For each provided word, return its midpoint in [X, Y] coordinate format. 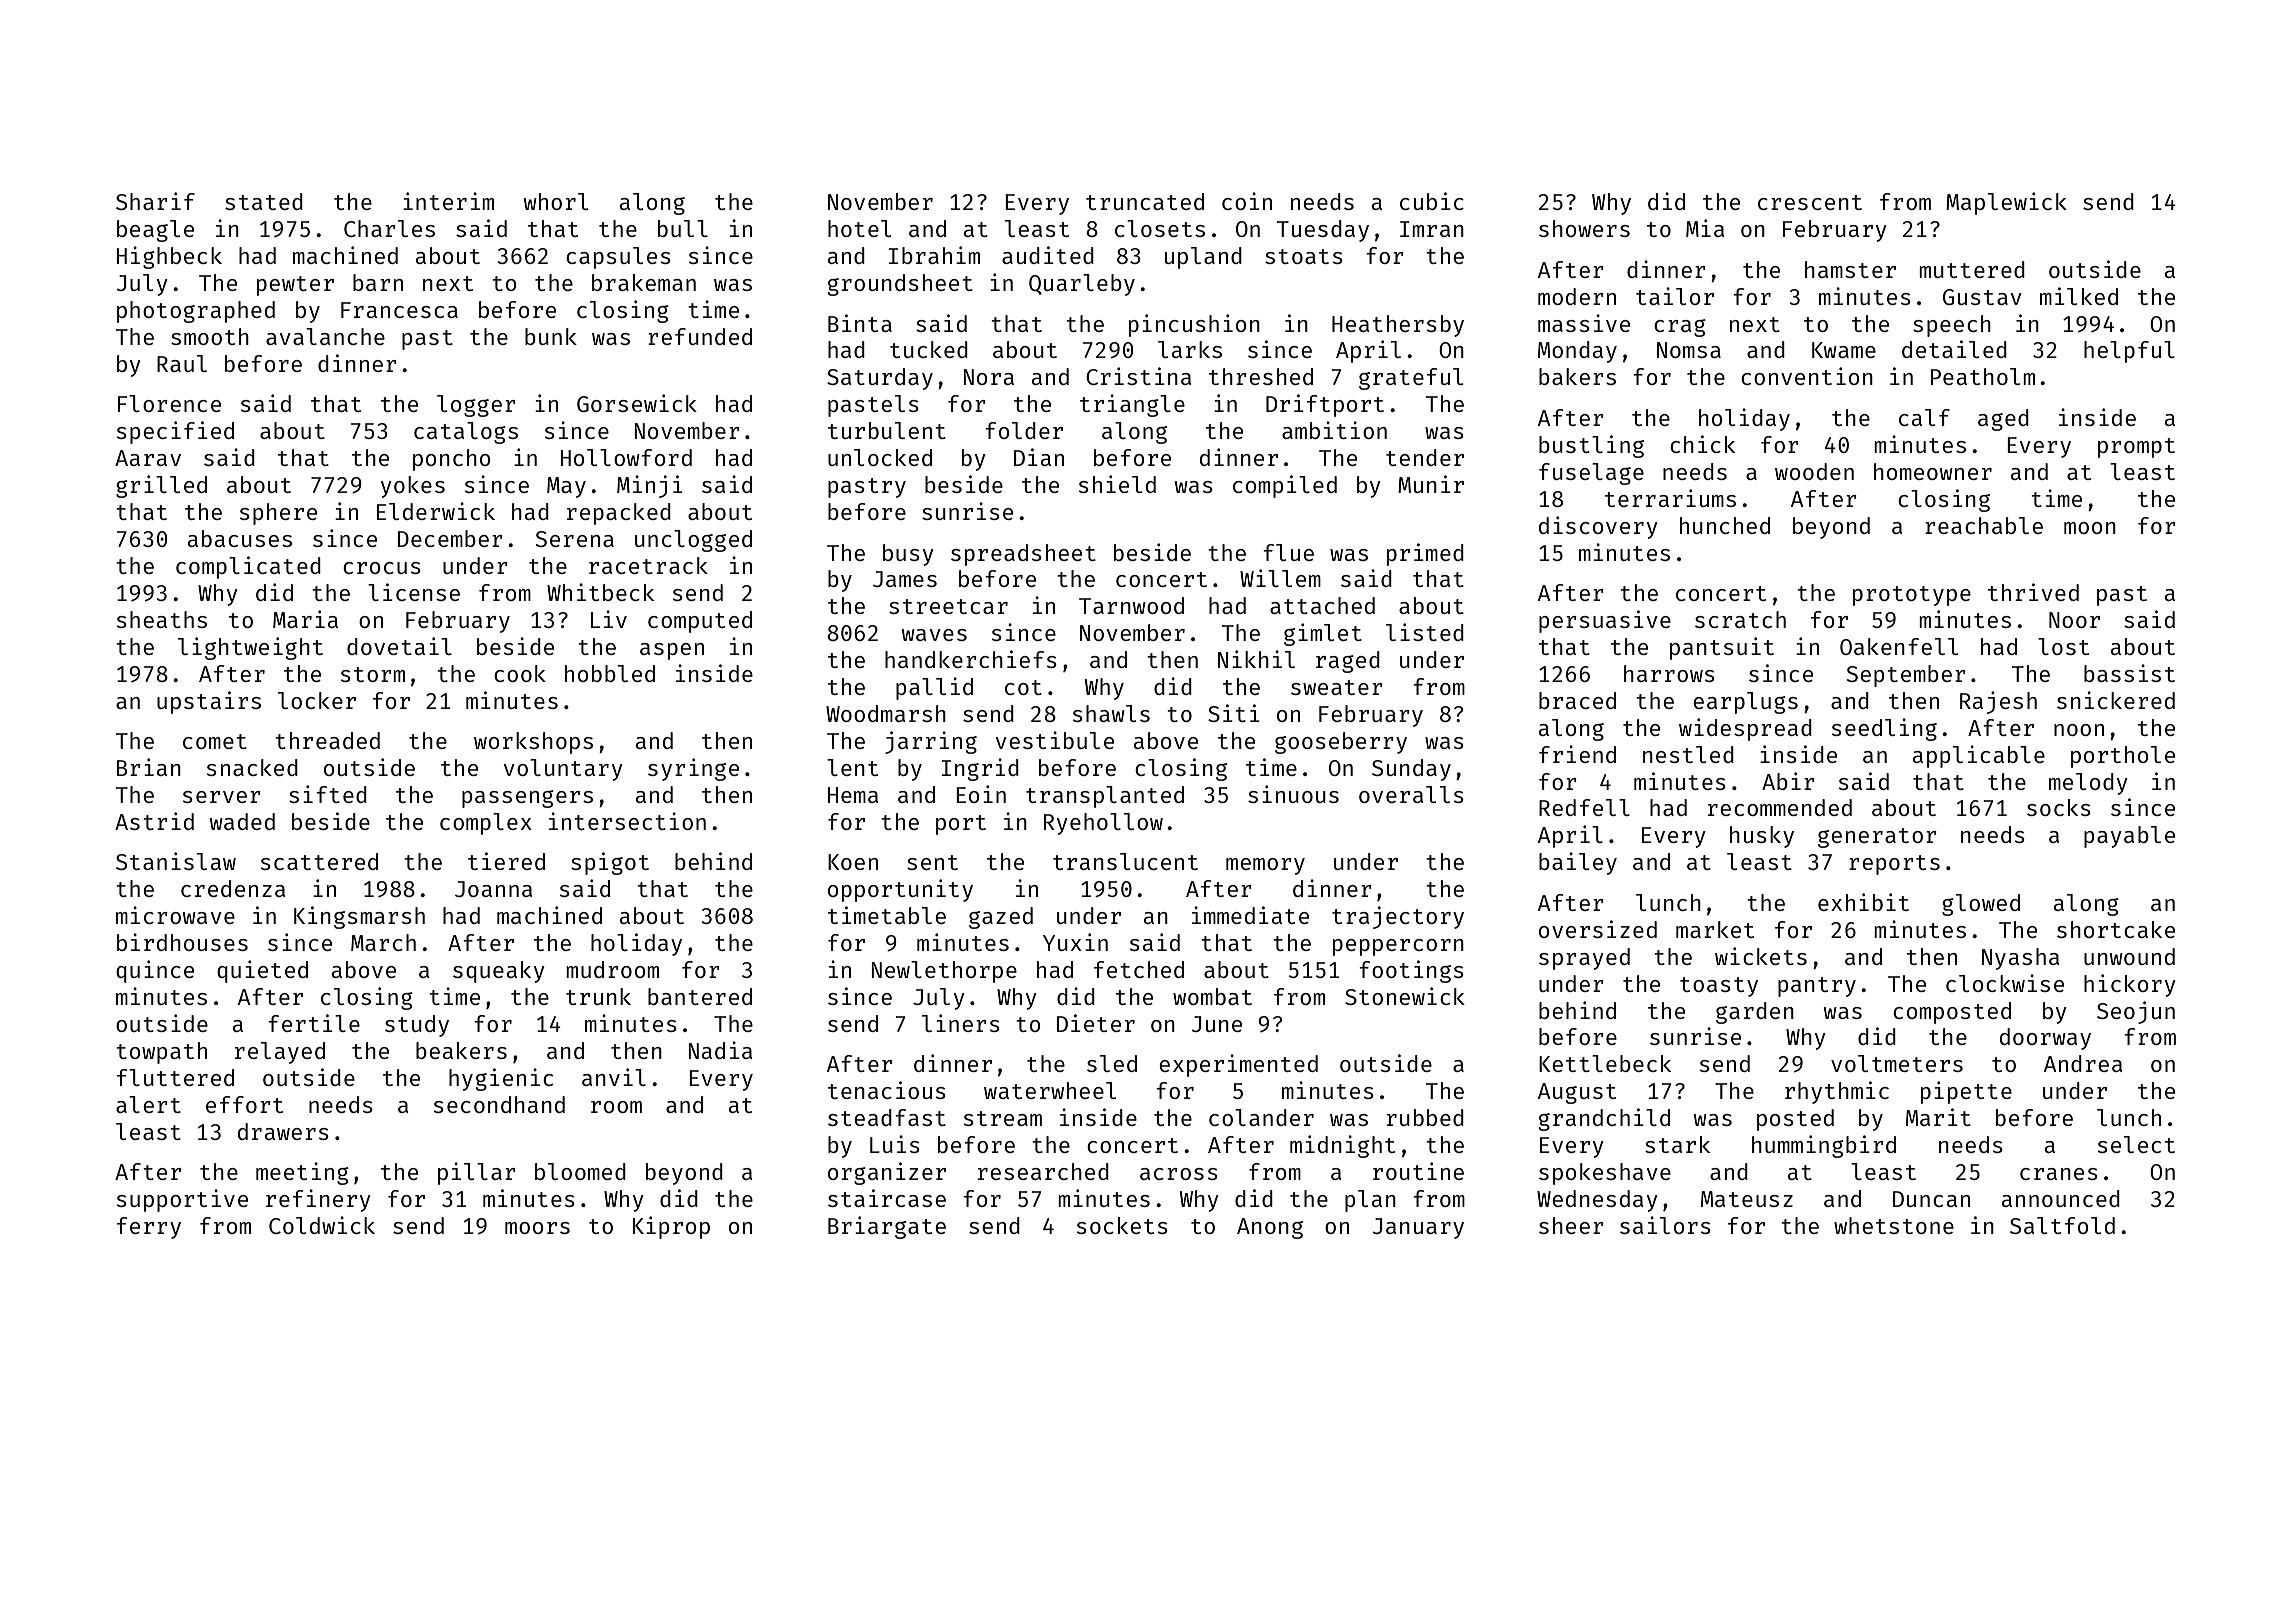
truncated [1145, 201]
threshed [1261, 376]
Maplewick [2006, 203]
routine [1418, 1171]
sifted [328, 794]
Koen [853, 862]
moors [537, 1228]
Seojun [2136, 1012]
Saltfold [2062, 1225]
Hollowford [626, 457]
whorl [555, 201]
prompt [2136, 448]
